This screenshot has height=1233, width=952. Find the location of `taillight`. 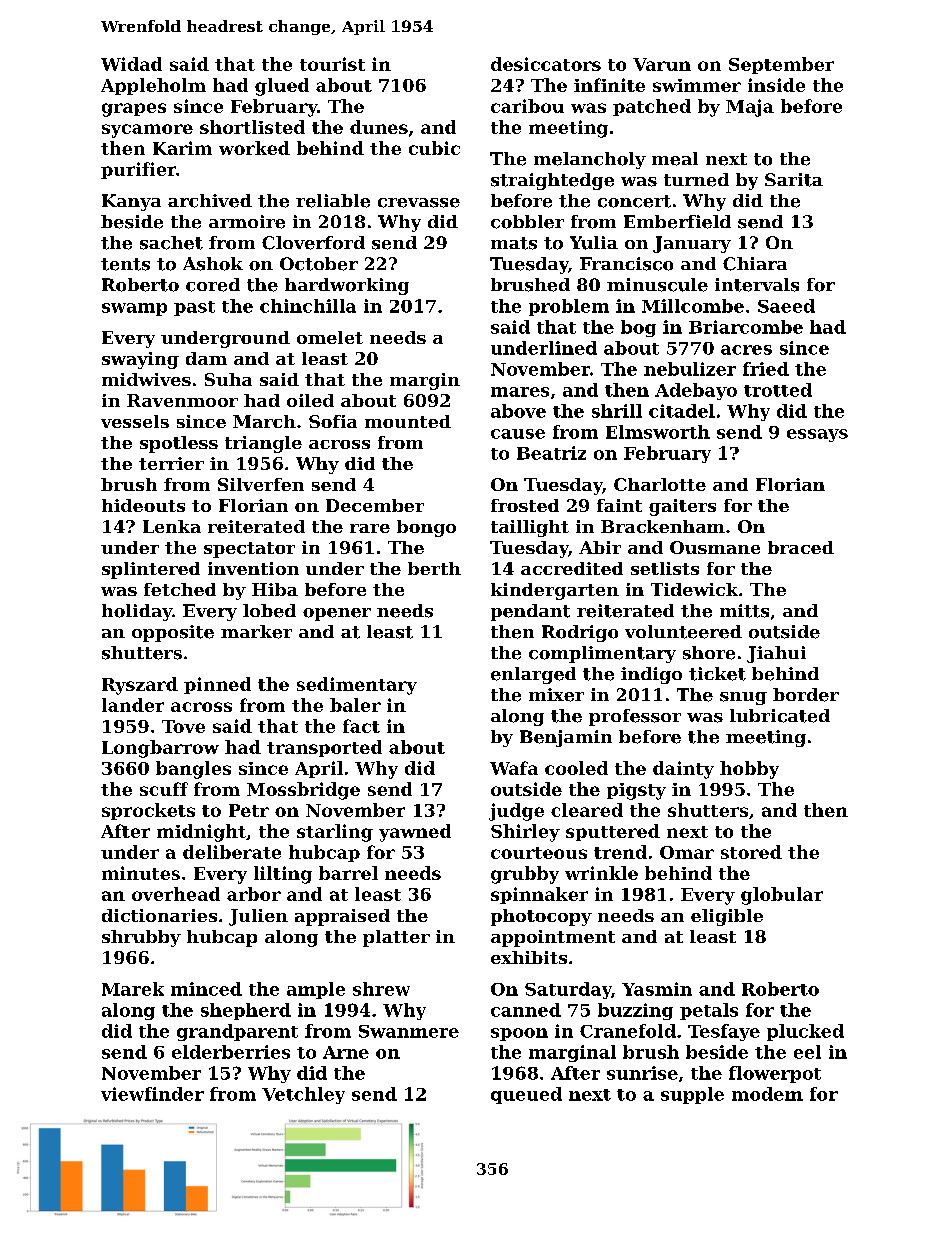

taillight is located at coordinates (530, 528).
